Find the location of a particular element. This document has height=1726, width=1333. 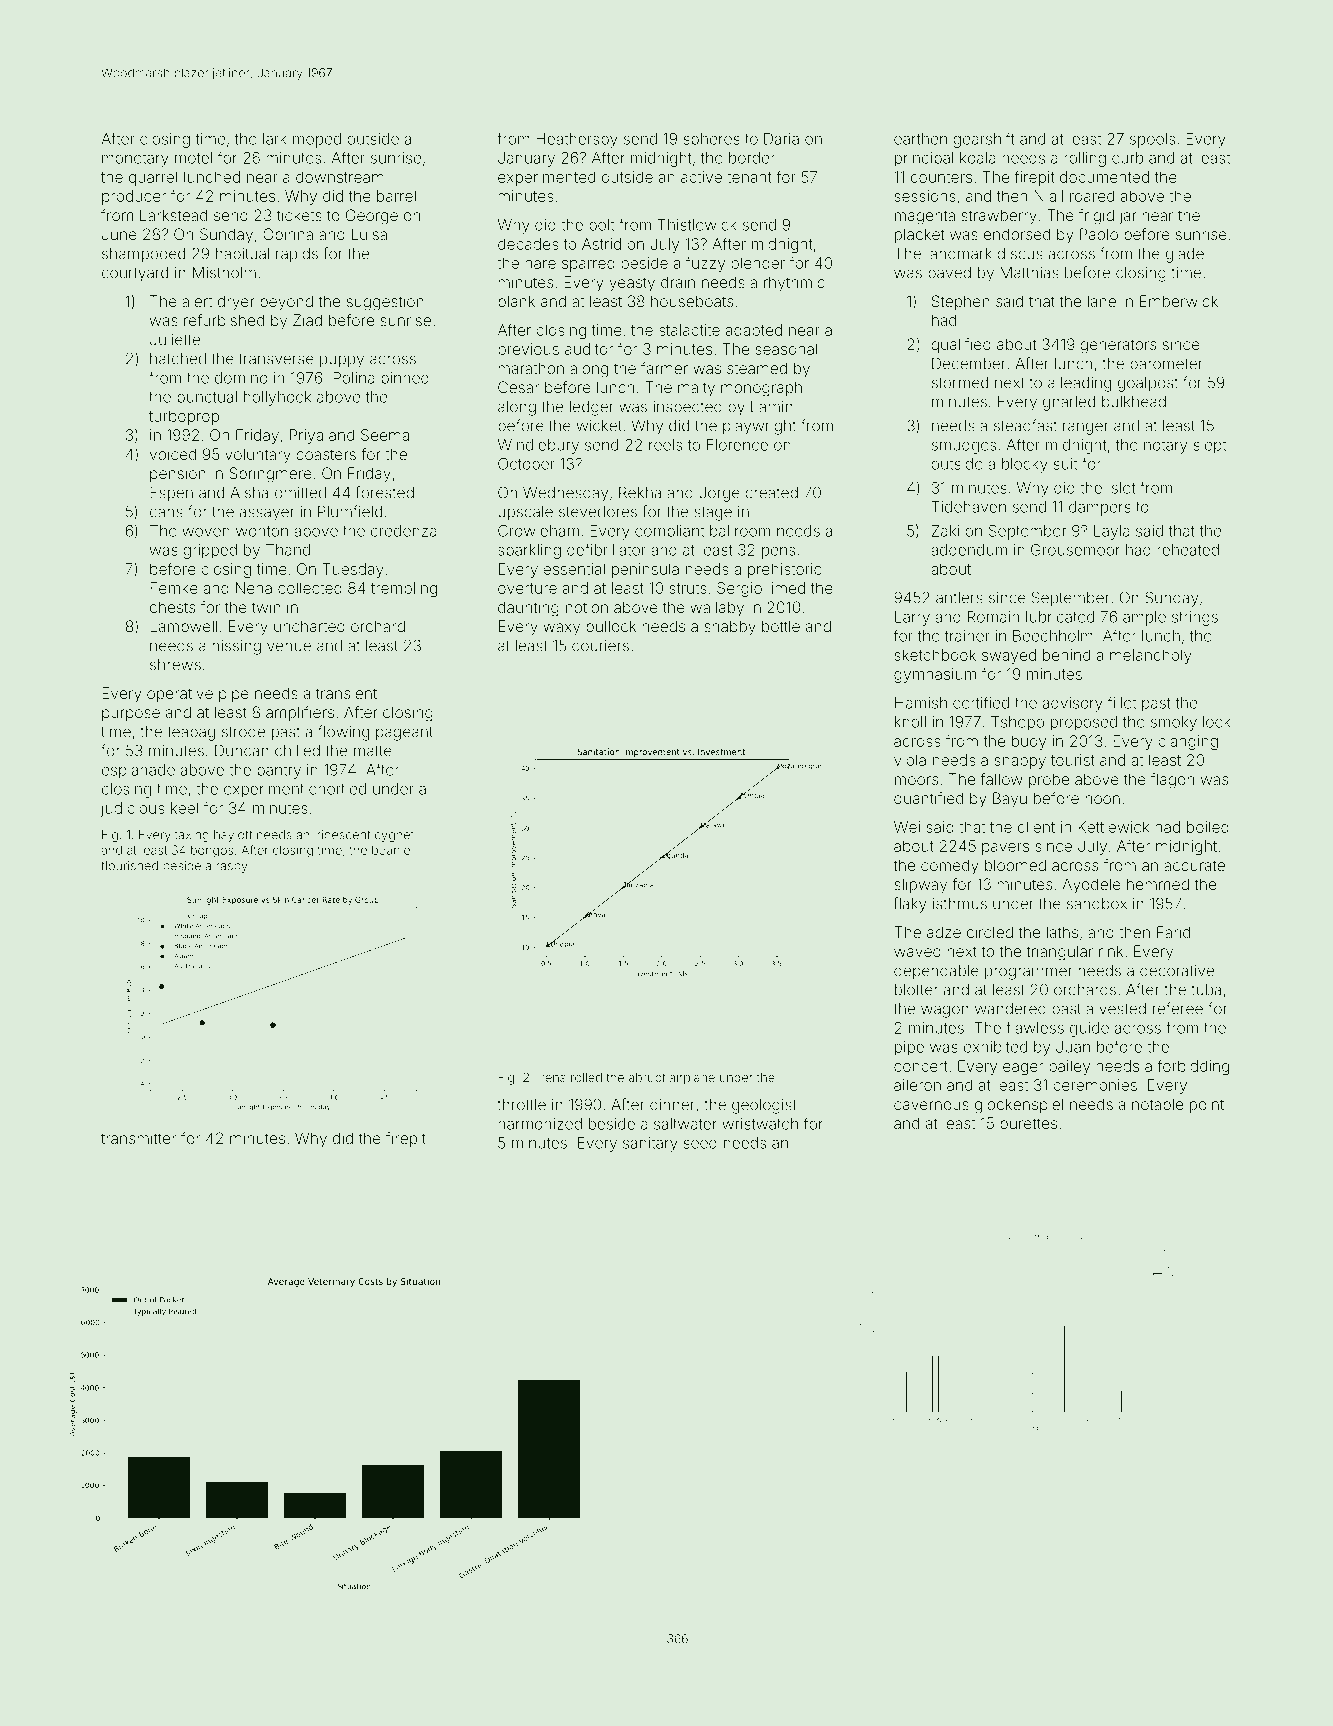

Heathersby is located at coordinates (577, 140).
